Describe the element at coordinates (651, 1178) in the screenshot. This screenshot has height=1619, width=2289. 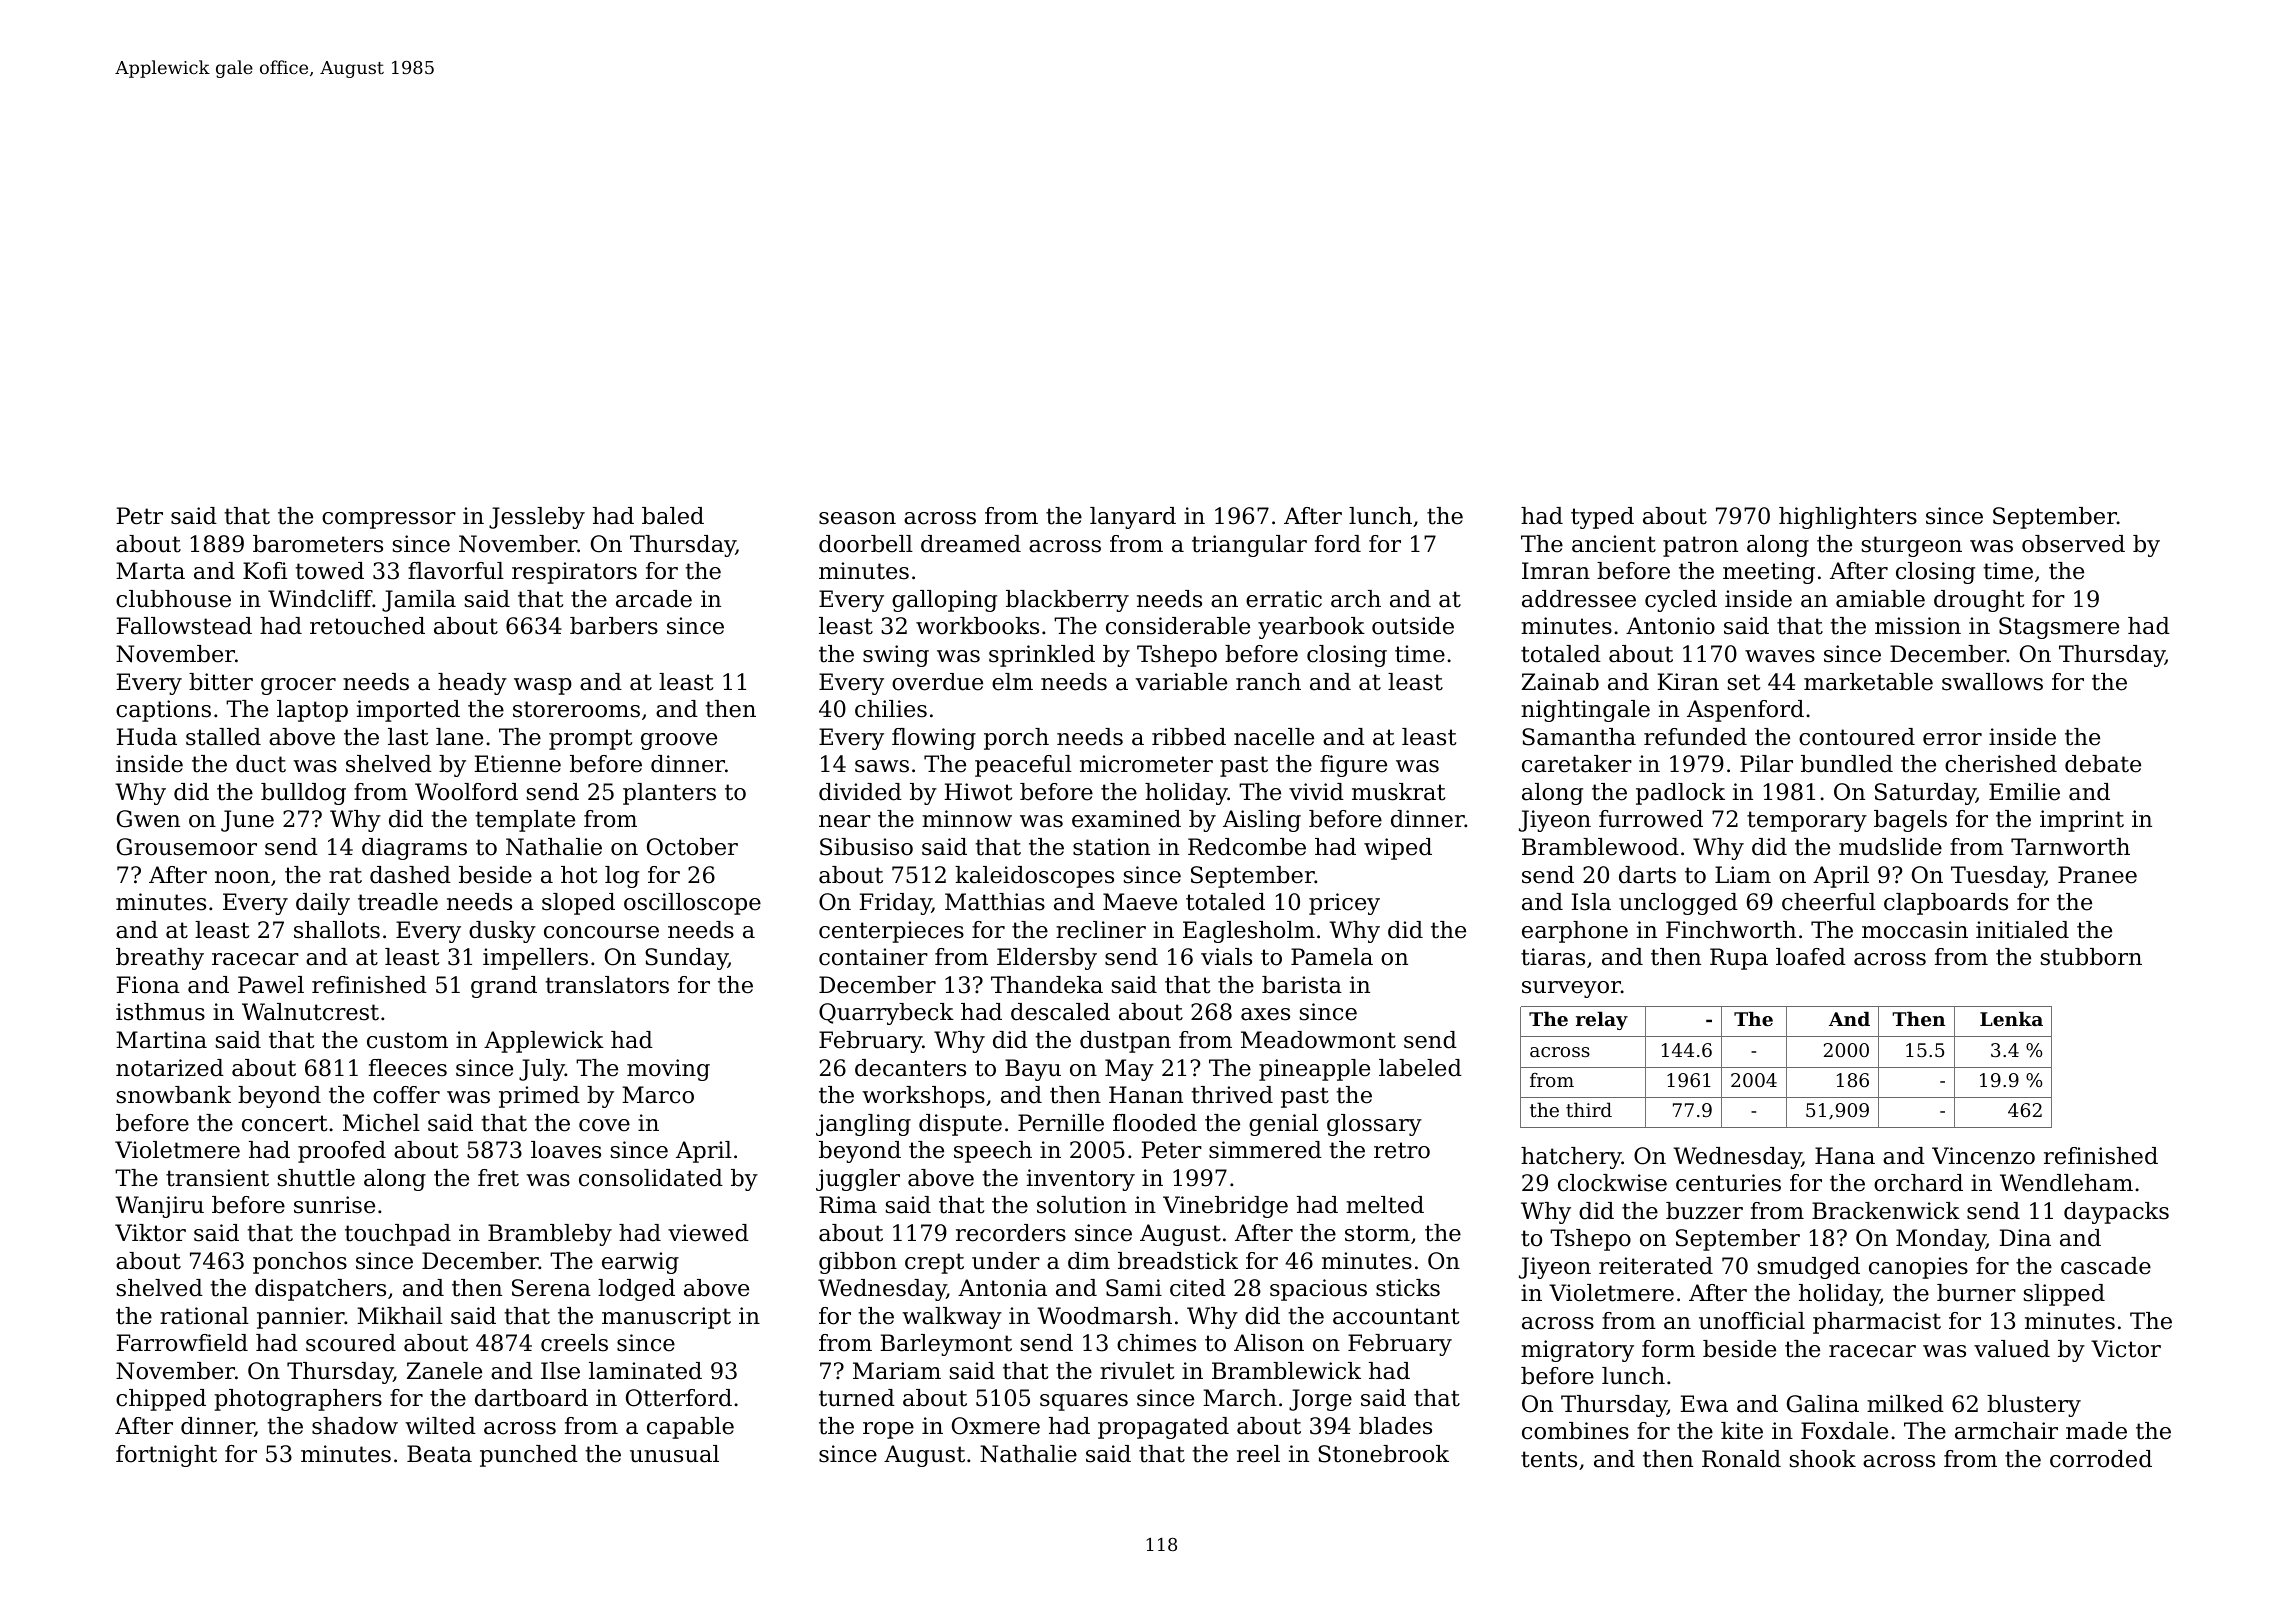
I see `consolidated` at that location.
